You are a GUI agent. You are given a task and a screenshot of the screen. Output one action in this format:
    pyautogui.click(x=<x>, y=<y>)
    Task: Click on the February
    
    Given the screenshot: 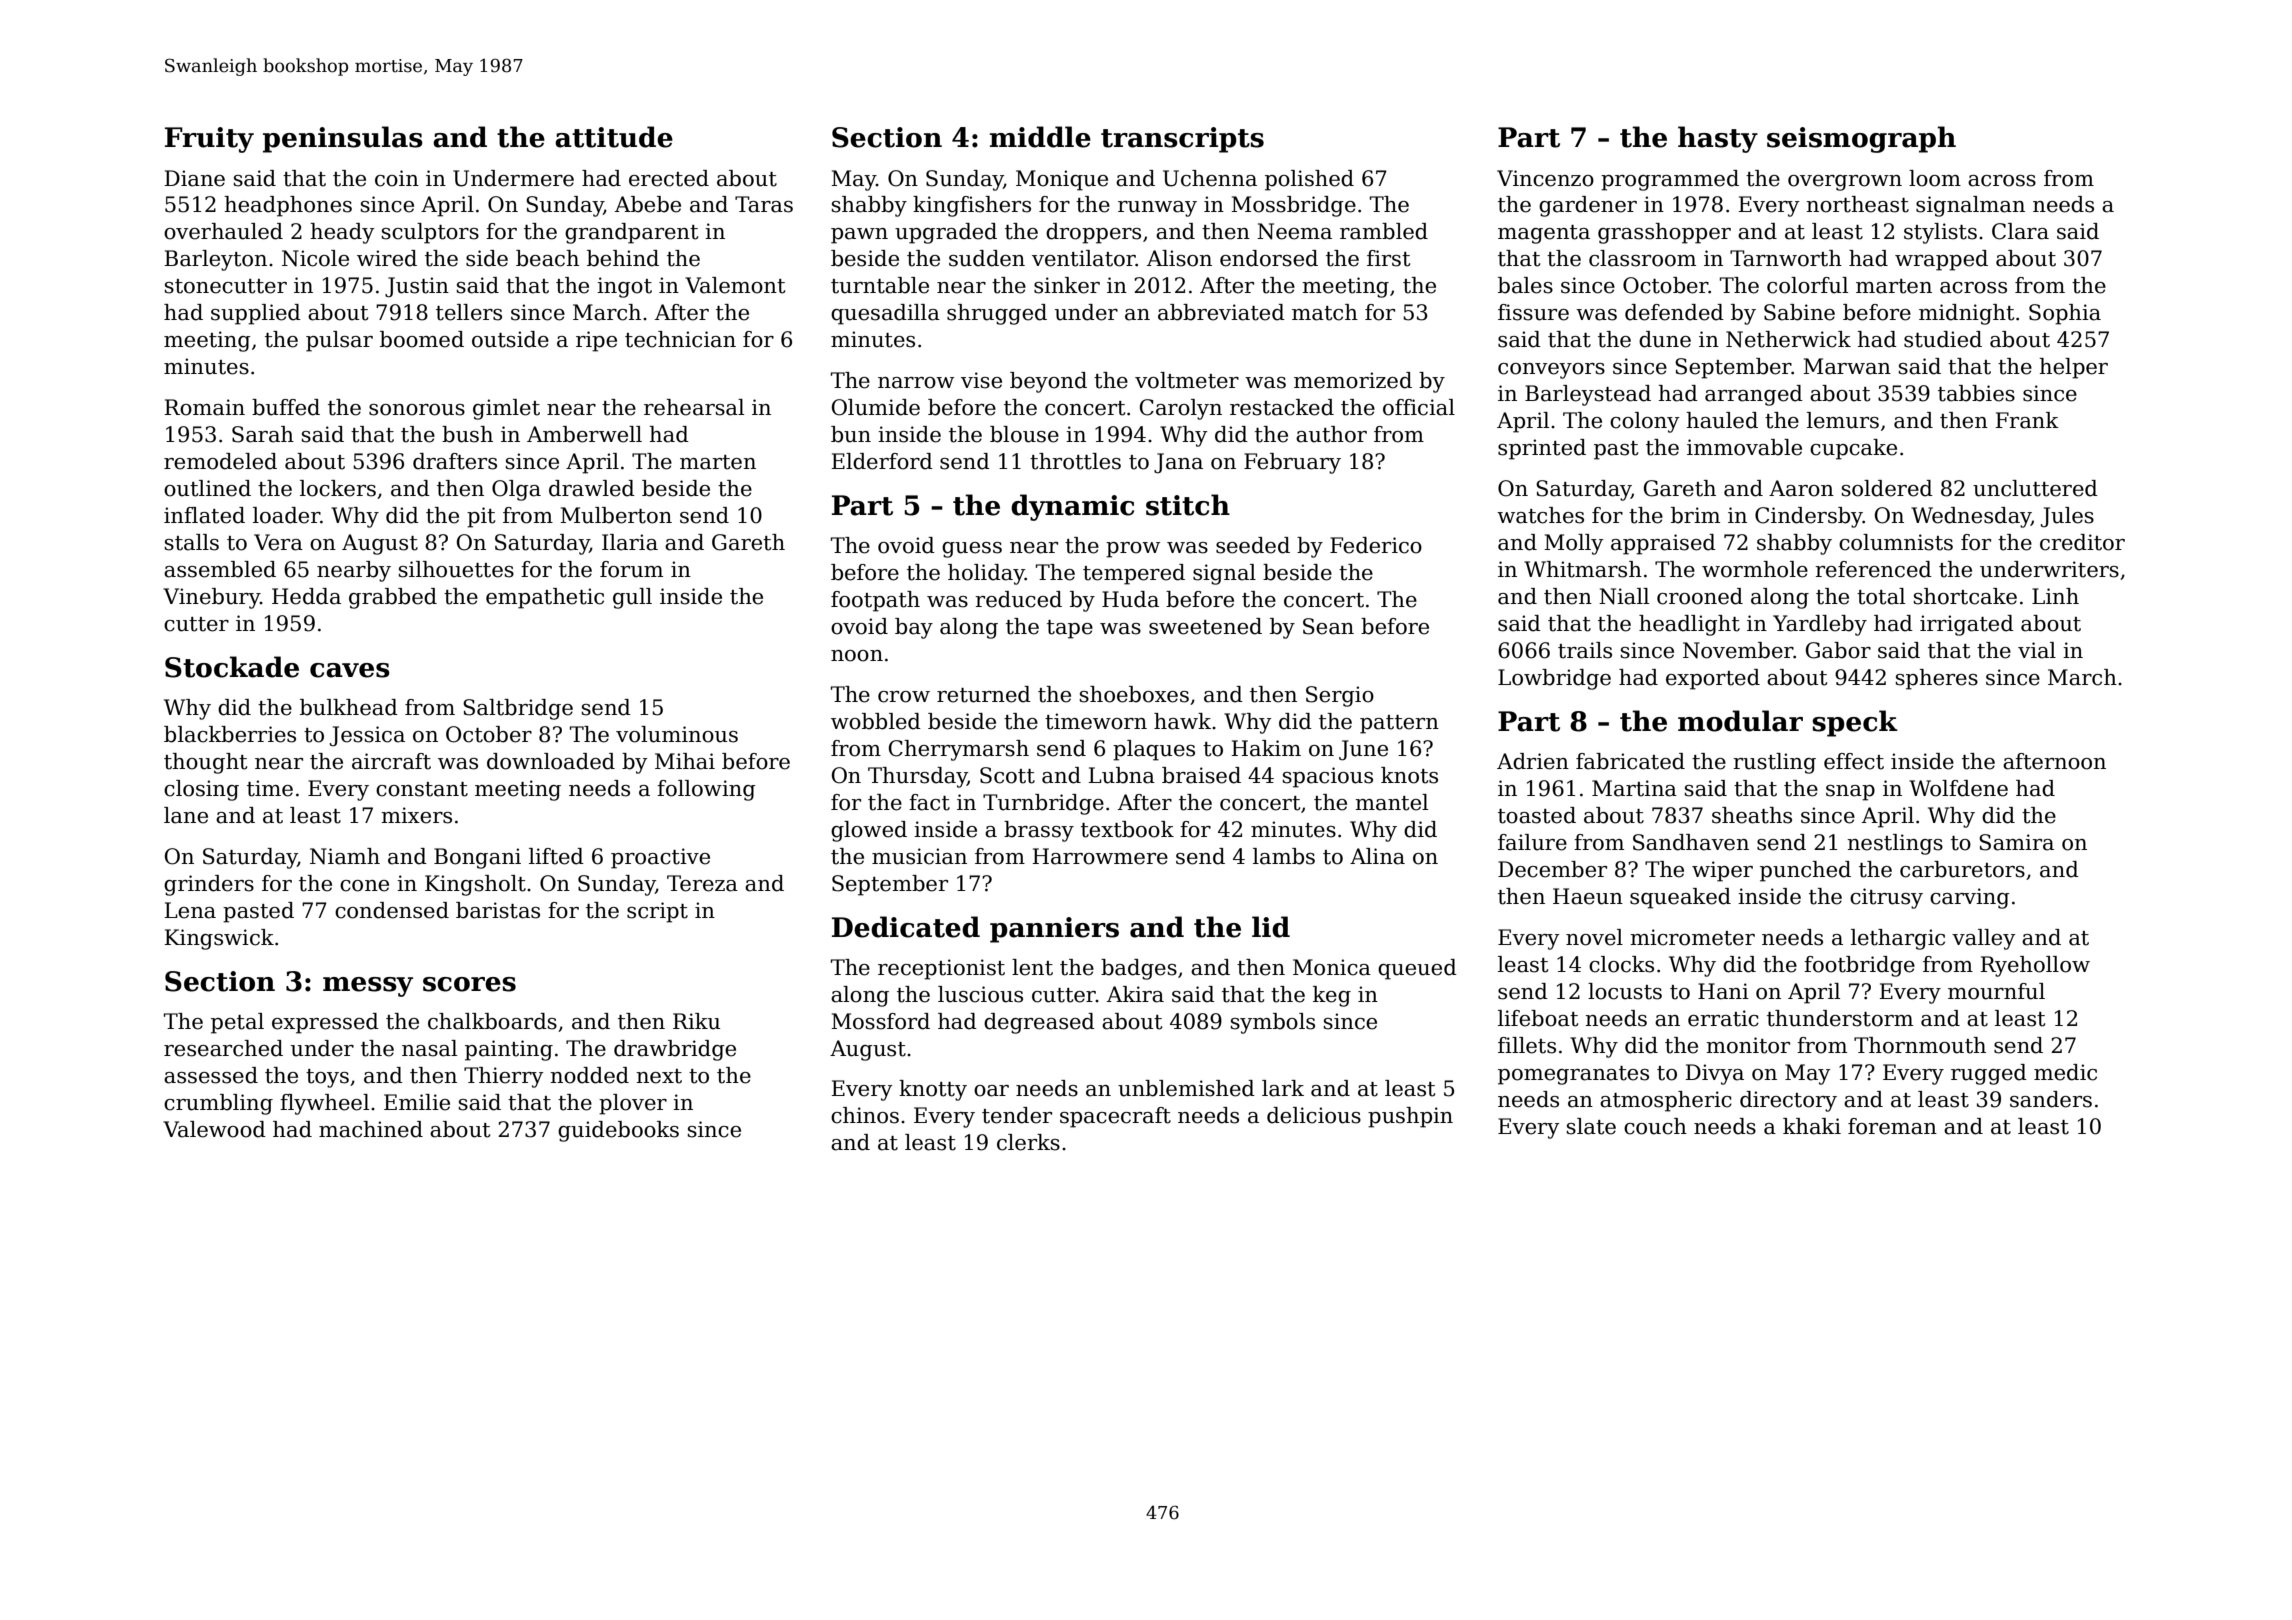 What is the action you would take?
    pyautogui.click(x=1292, y=463)
